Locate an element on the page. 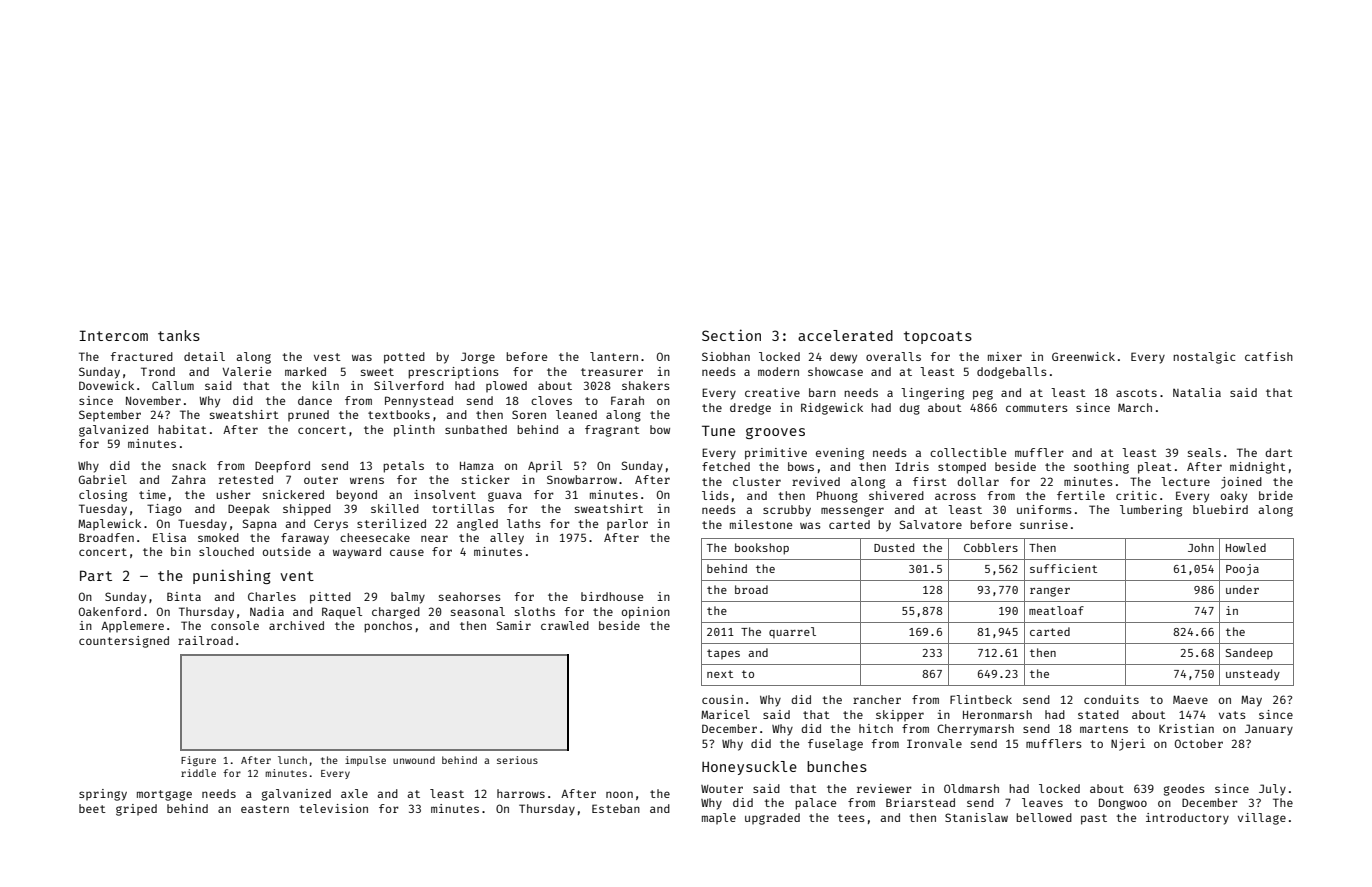 This document has width=1372, height=887. plinth is located at coordinates (414, 431).
